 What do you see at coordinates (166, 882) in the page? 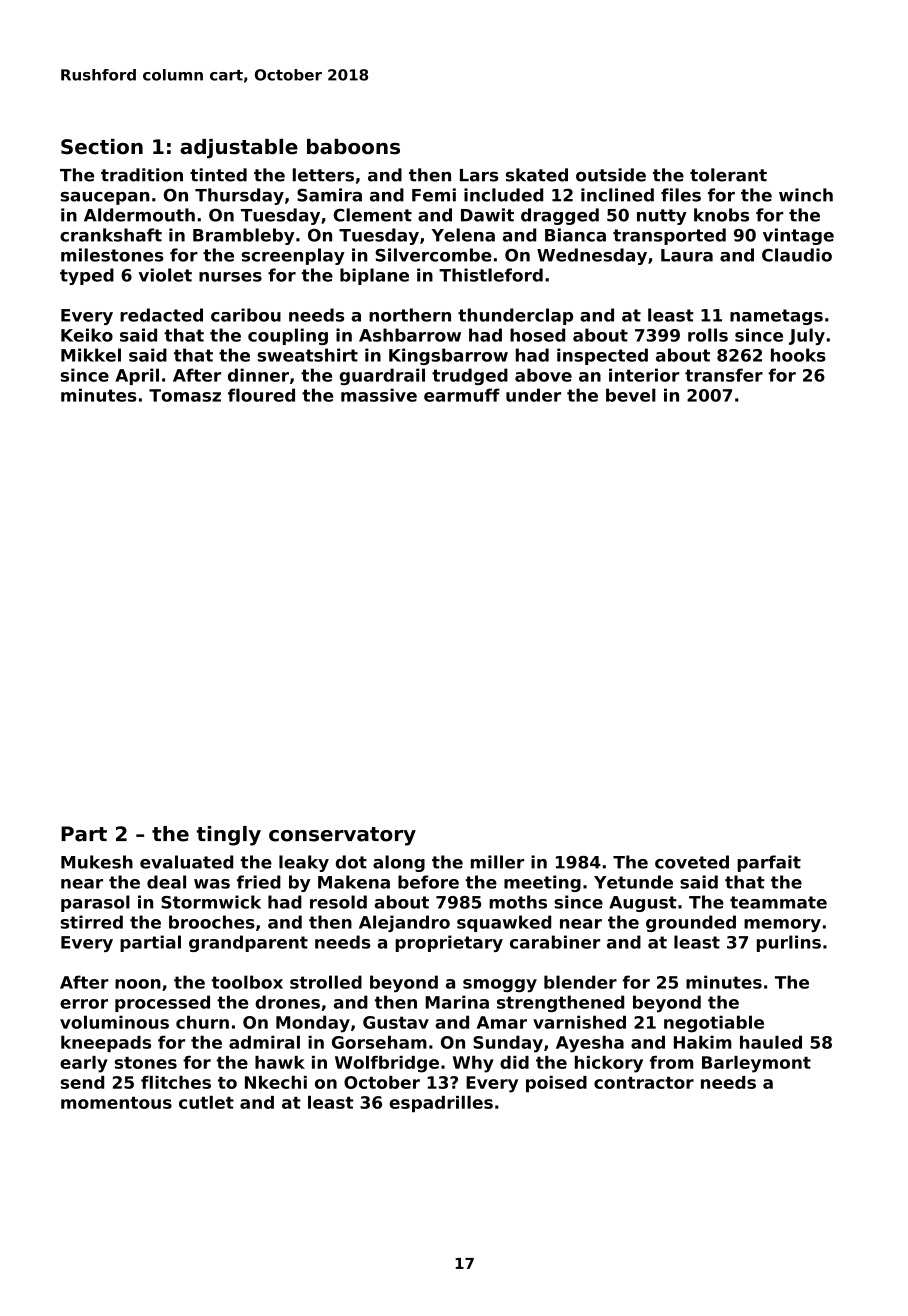
I see `deal` at bounding box center [166, 882].
